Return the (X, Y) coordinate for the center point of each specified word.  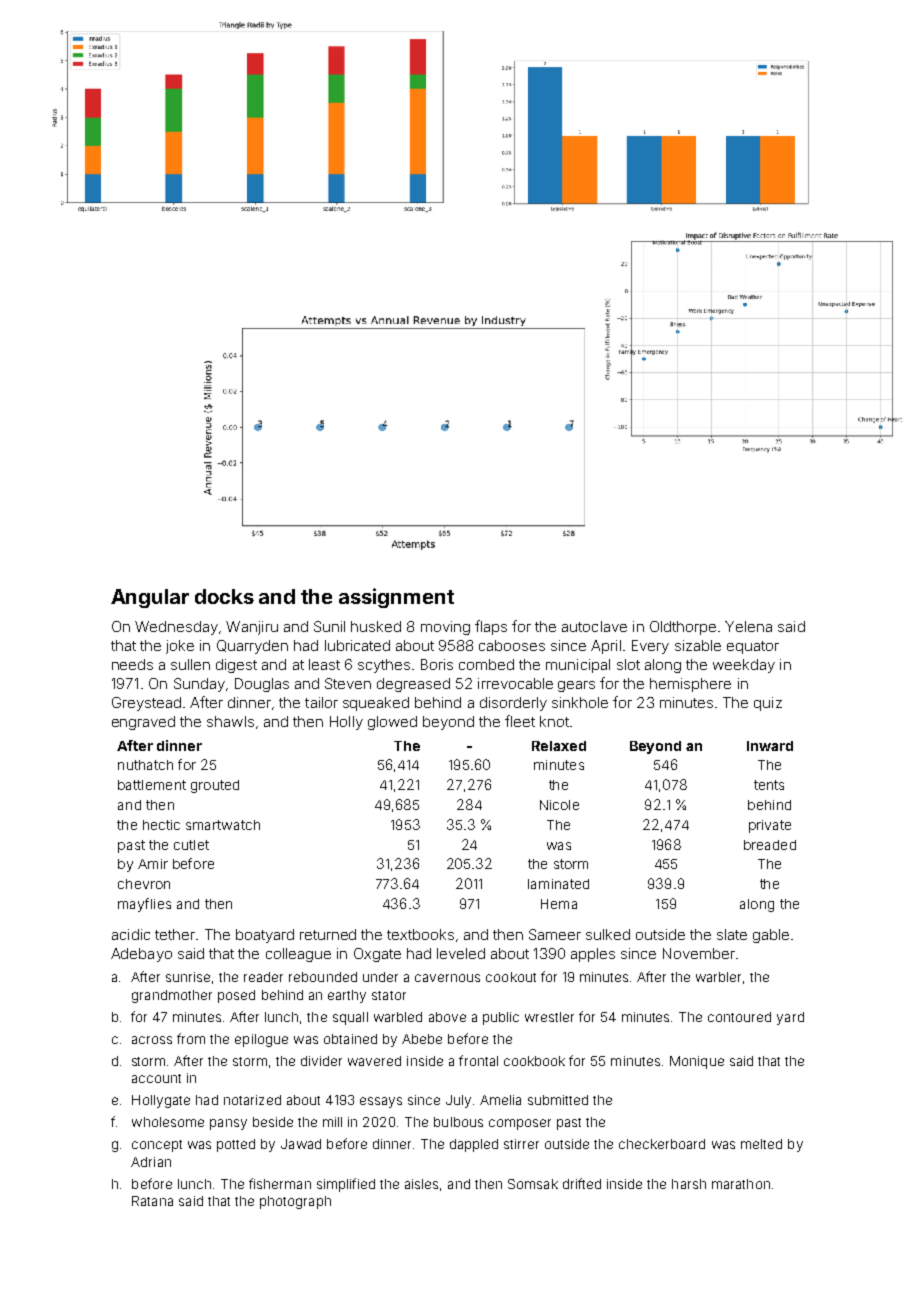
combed (486, 664)
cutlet (191, 845)
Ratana (152, 1201)
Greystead (146, 704)
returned (328, 934)
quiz (768, 704)
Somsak (533, 1184)
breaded (770, 845)
